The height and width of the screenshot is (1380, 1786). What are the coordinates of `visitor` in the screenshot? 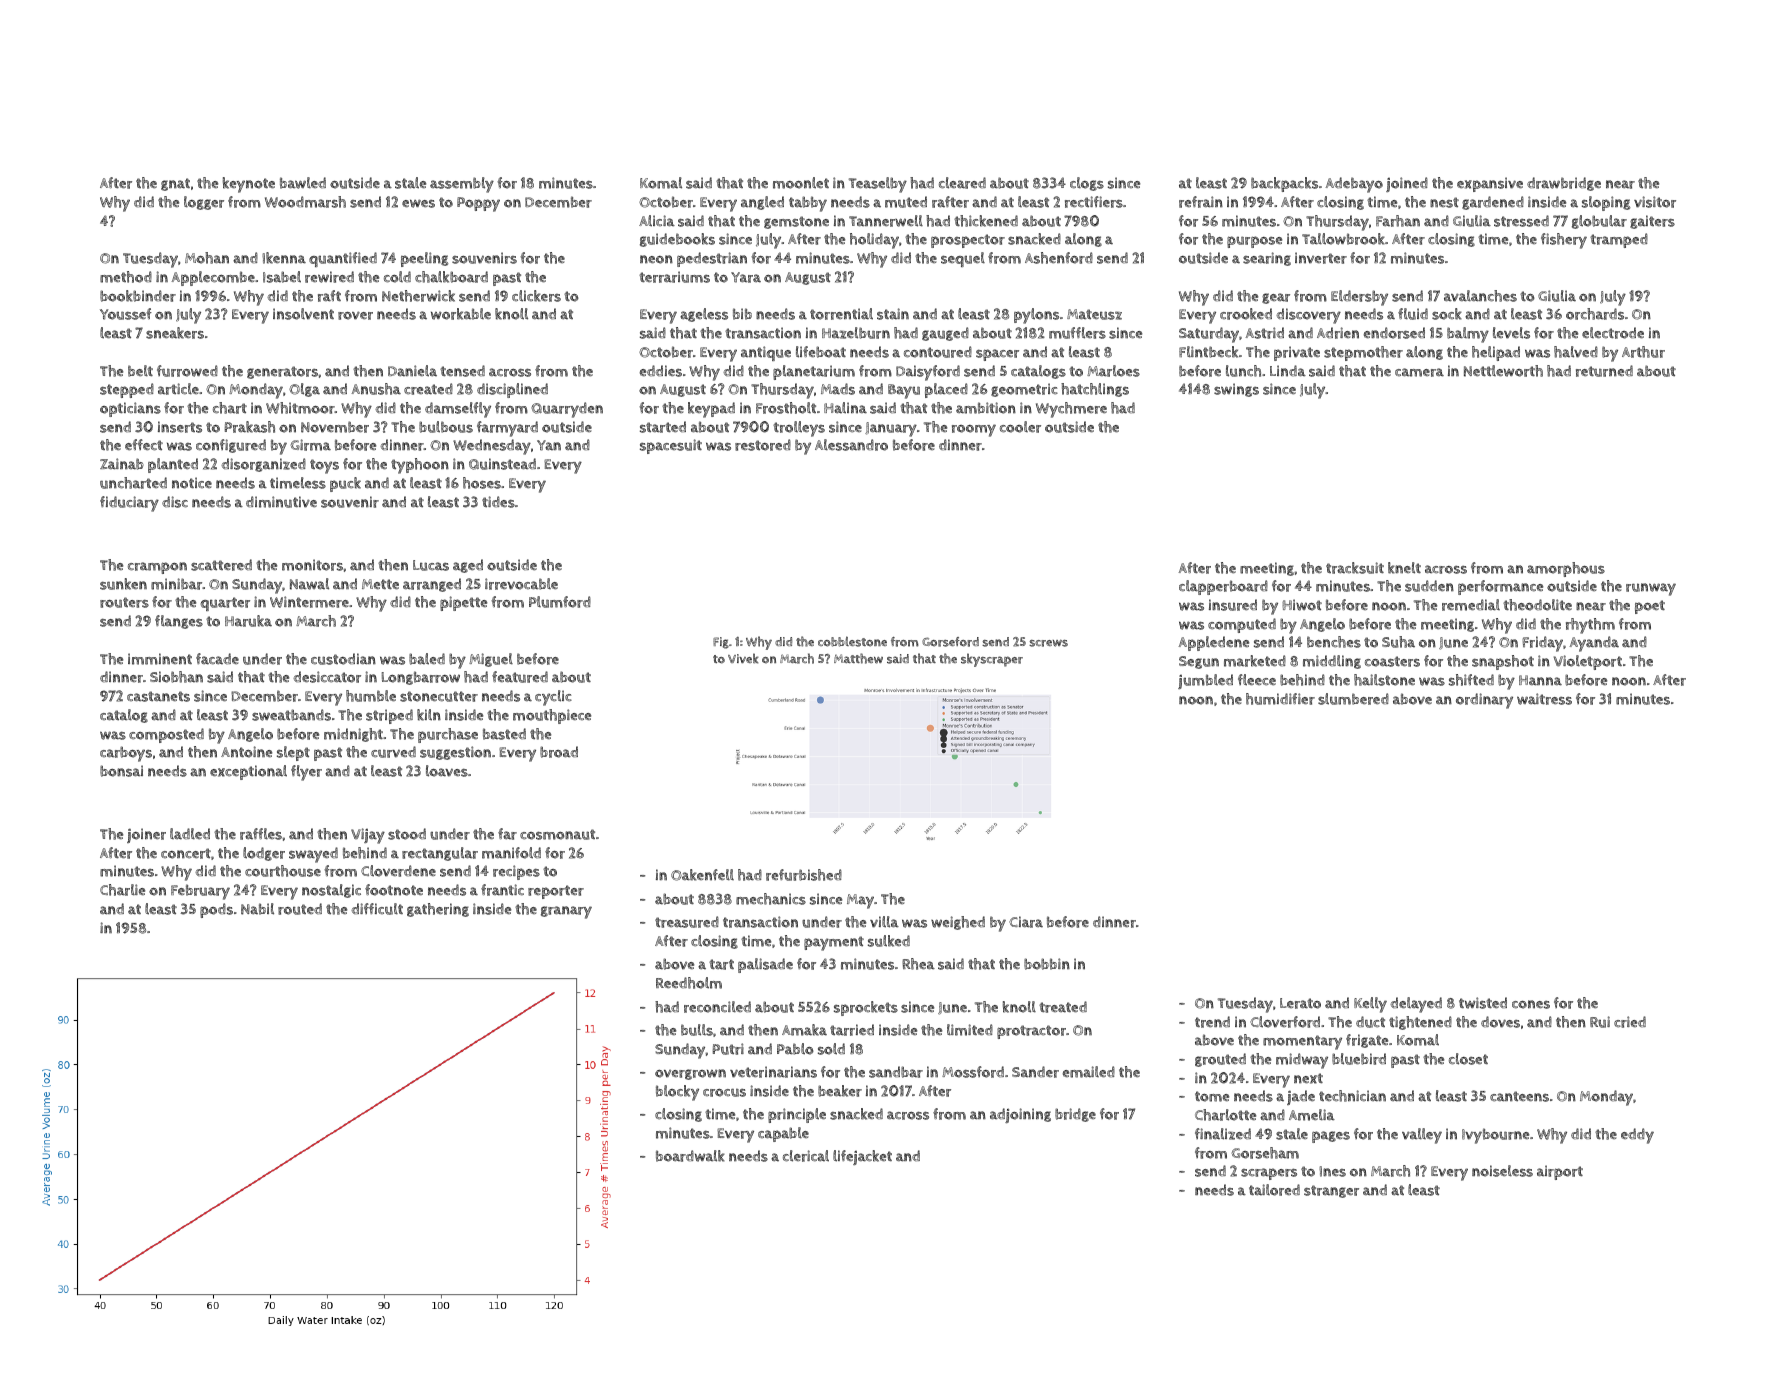 It's located at (1655, 202).
